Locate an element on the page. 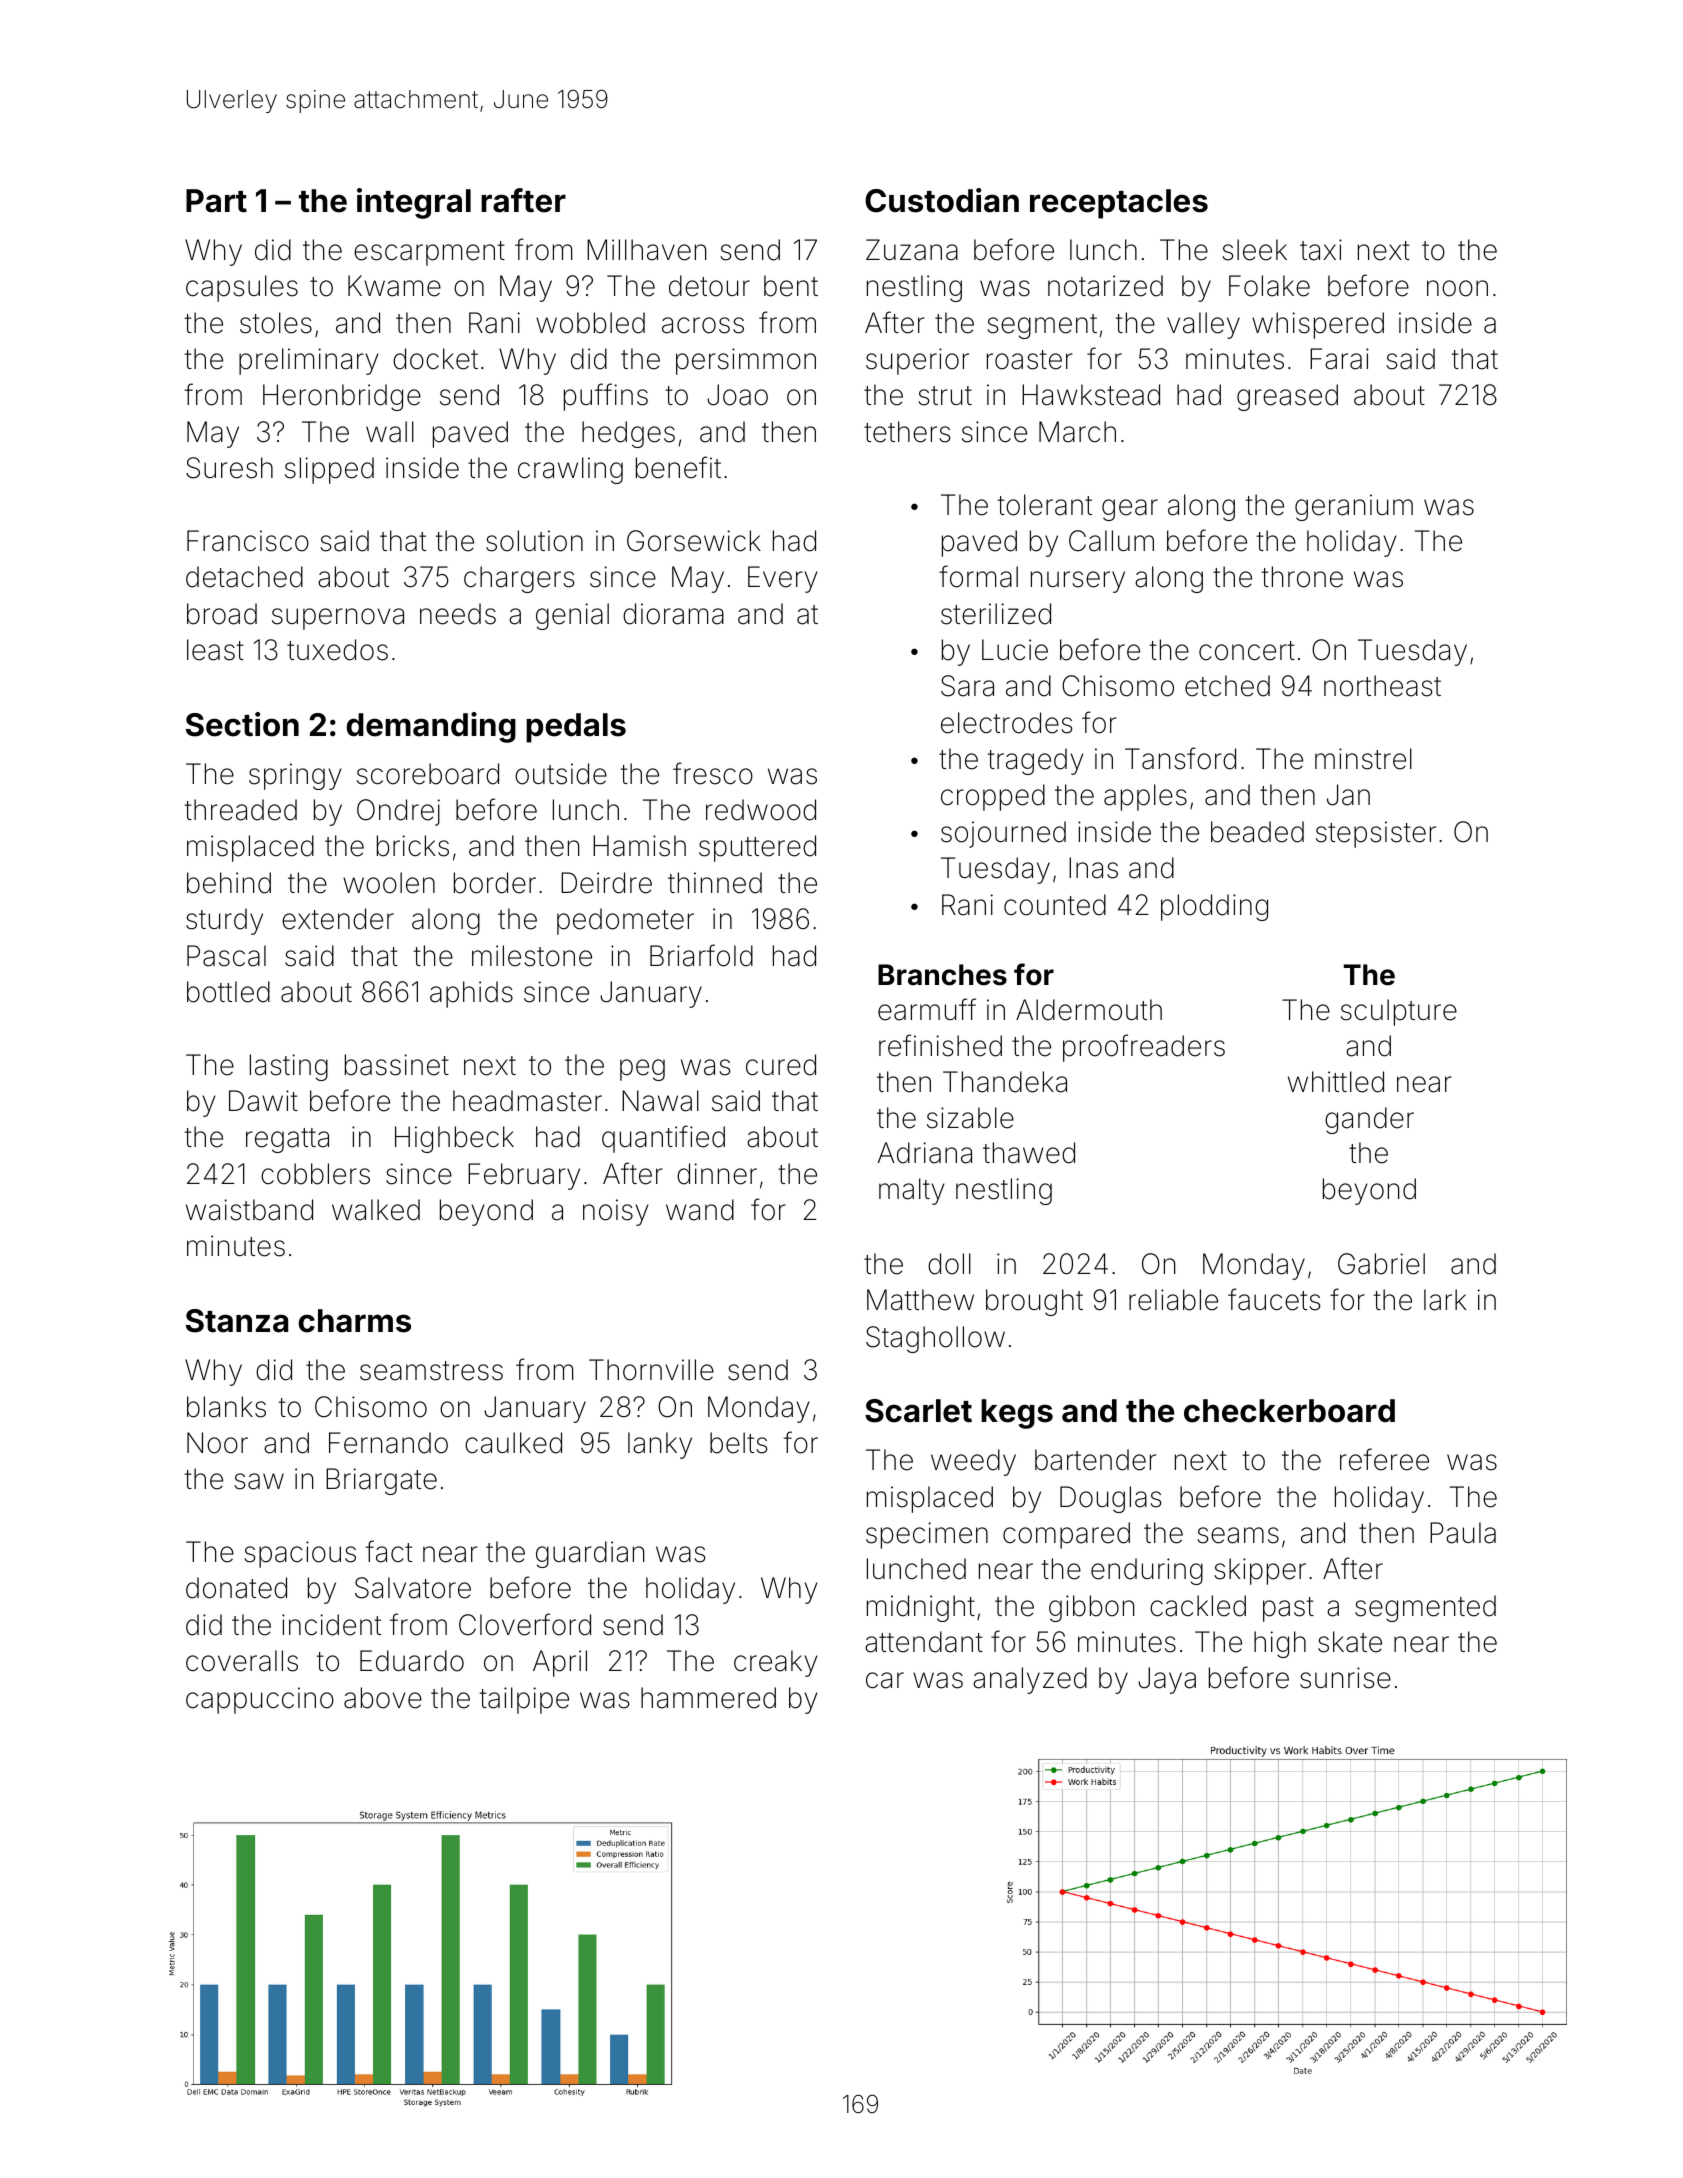 This image has height=2178, width=1683. genial is located at coordinates (572, 616).
